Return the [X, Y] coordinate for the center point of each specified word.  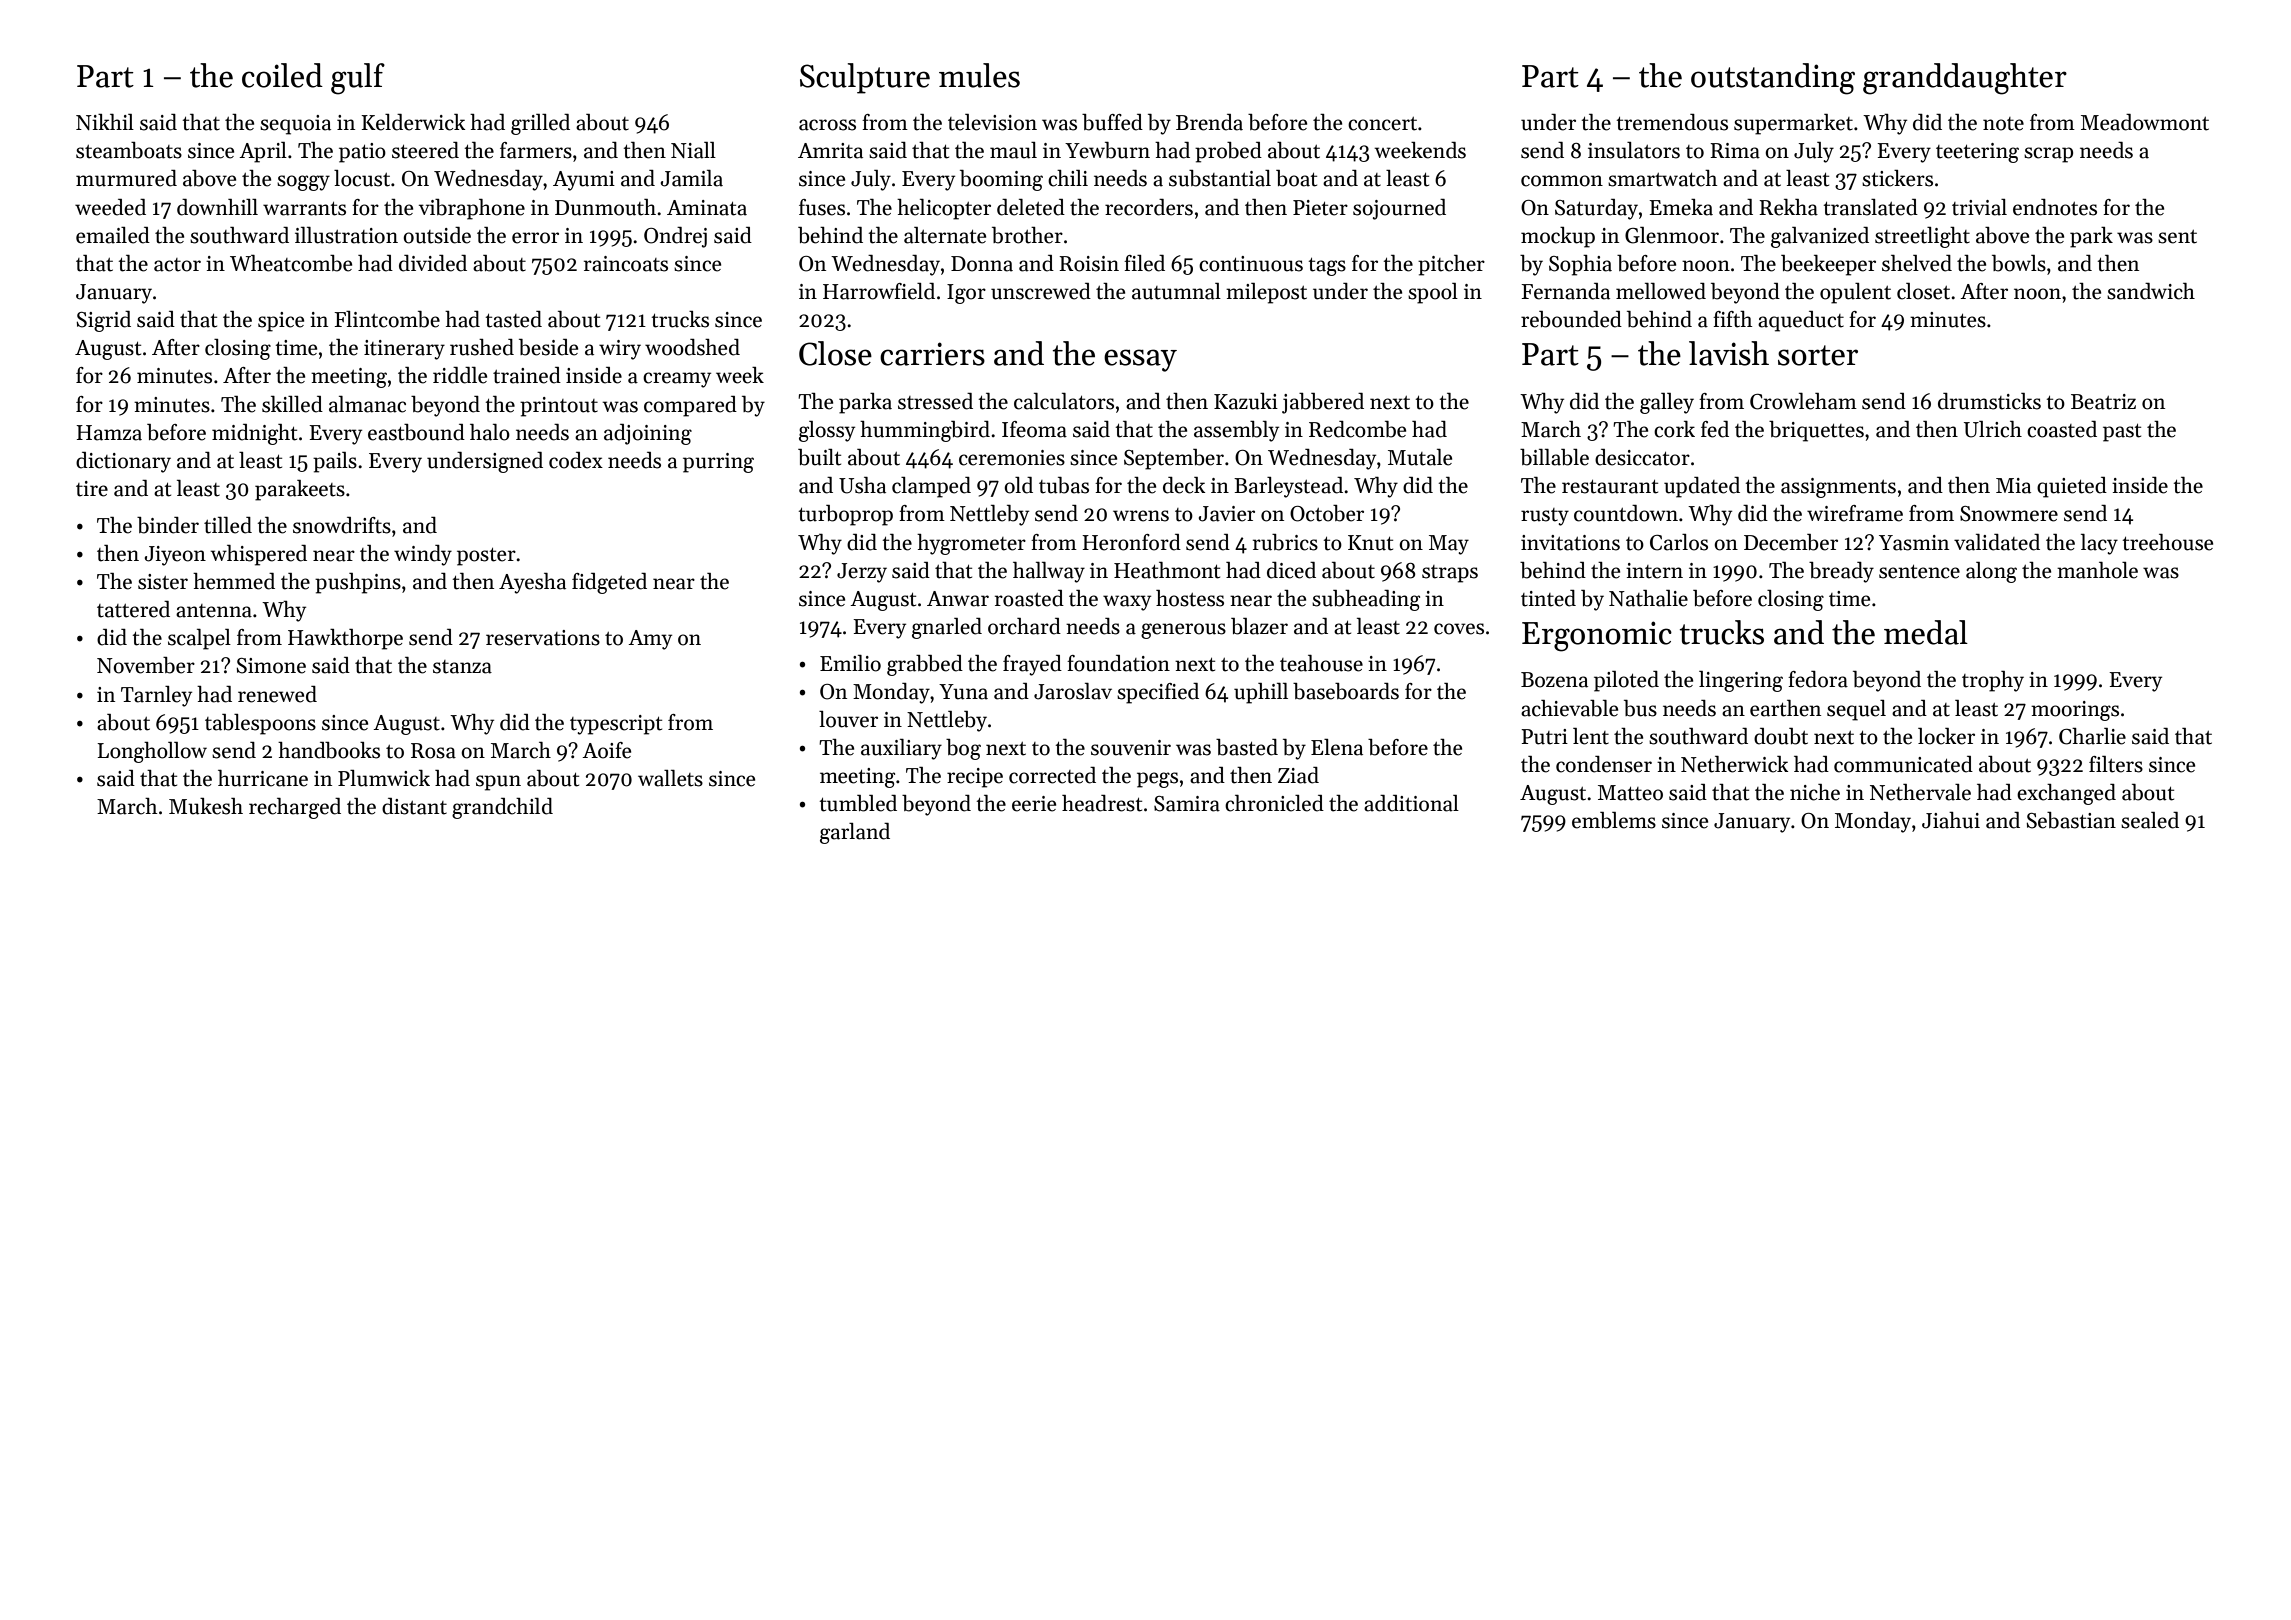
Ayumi [584, 181]
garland [855, 833]
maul [1013, 150]
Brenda [1209, 122]
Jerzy [862, 573]
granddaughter [1965, 79]
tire [92, 489]
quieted [2072, 487]
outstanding [1773, 79]
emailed [113, 235]
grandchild [502, 808]
